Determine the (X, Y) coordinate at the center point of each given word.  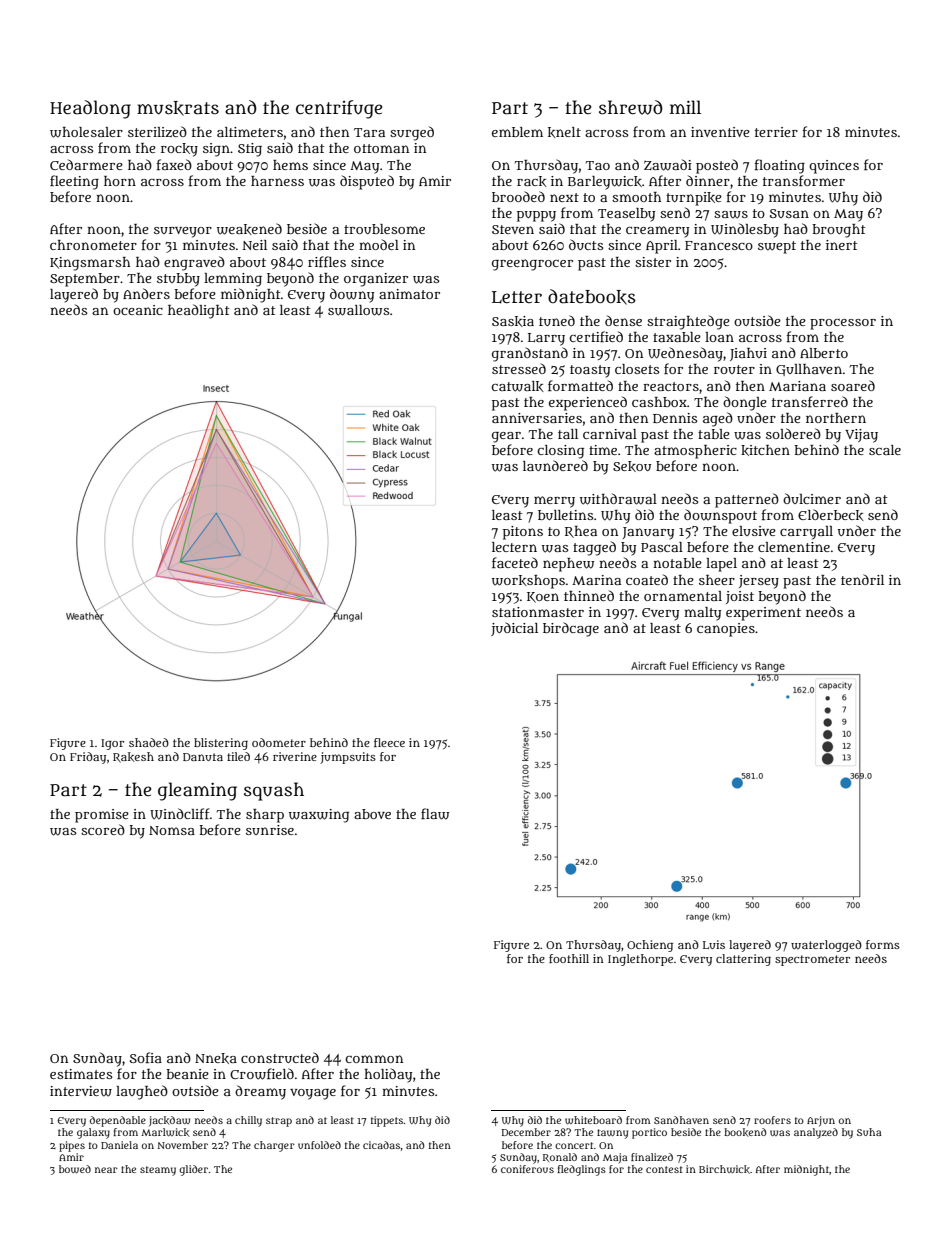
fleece (389, 742)
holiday (388, 1075)
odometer (279, 742)
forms (883, 944)
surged (412, 133)
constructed (280, 1057)
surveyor (183, 232)
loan (719, 337)
